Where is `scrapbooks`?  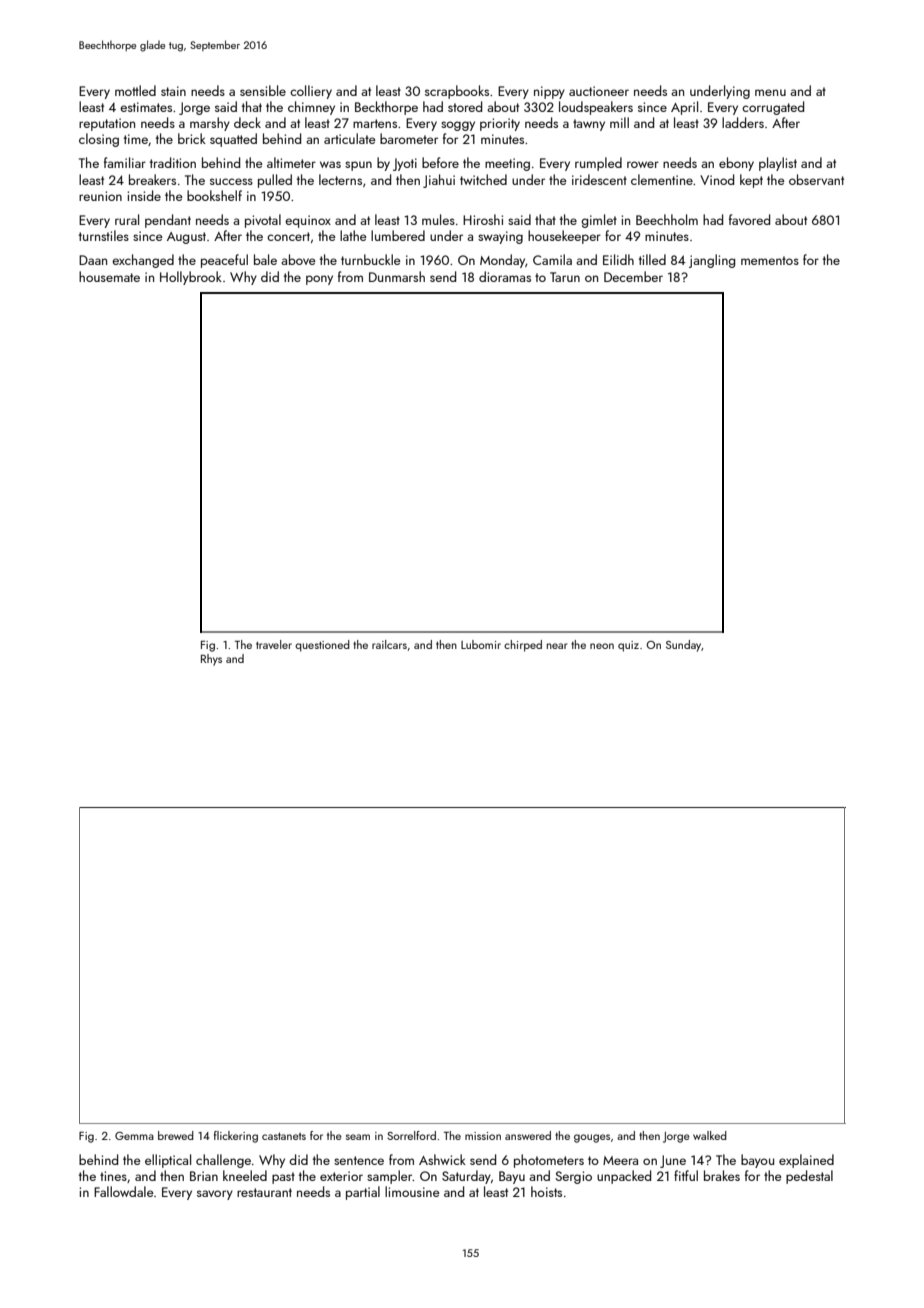 scrapbooks is located at coordinates (457, 92).
